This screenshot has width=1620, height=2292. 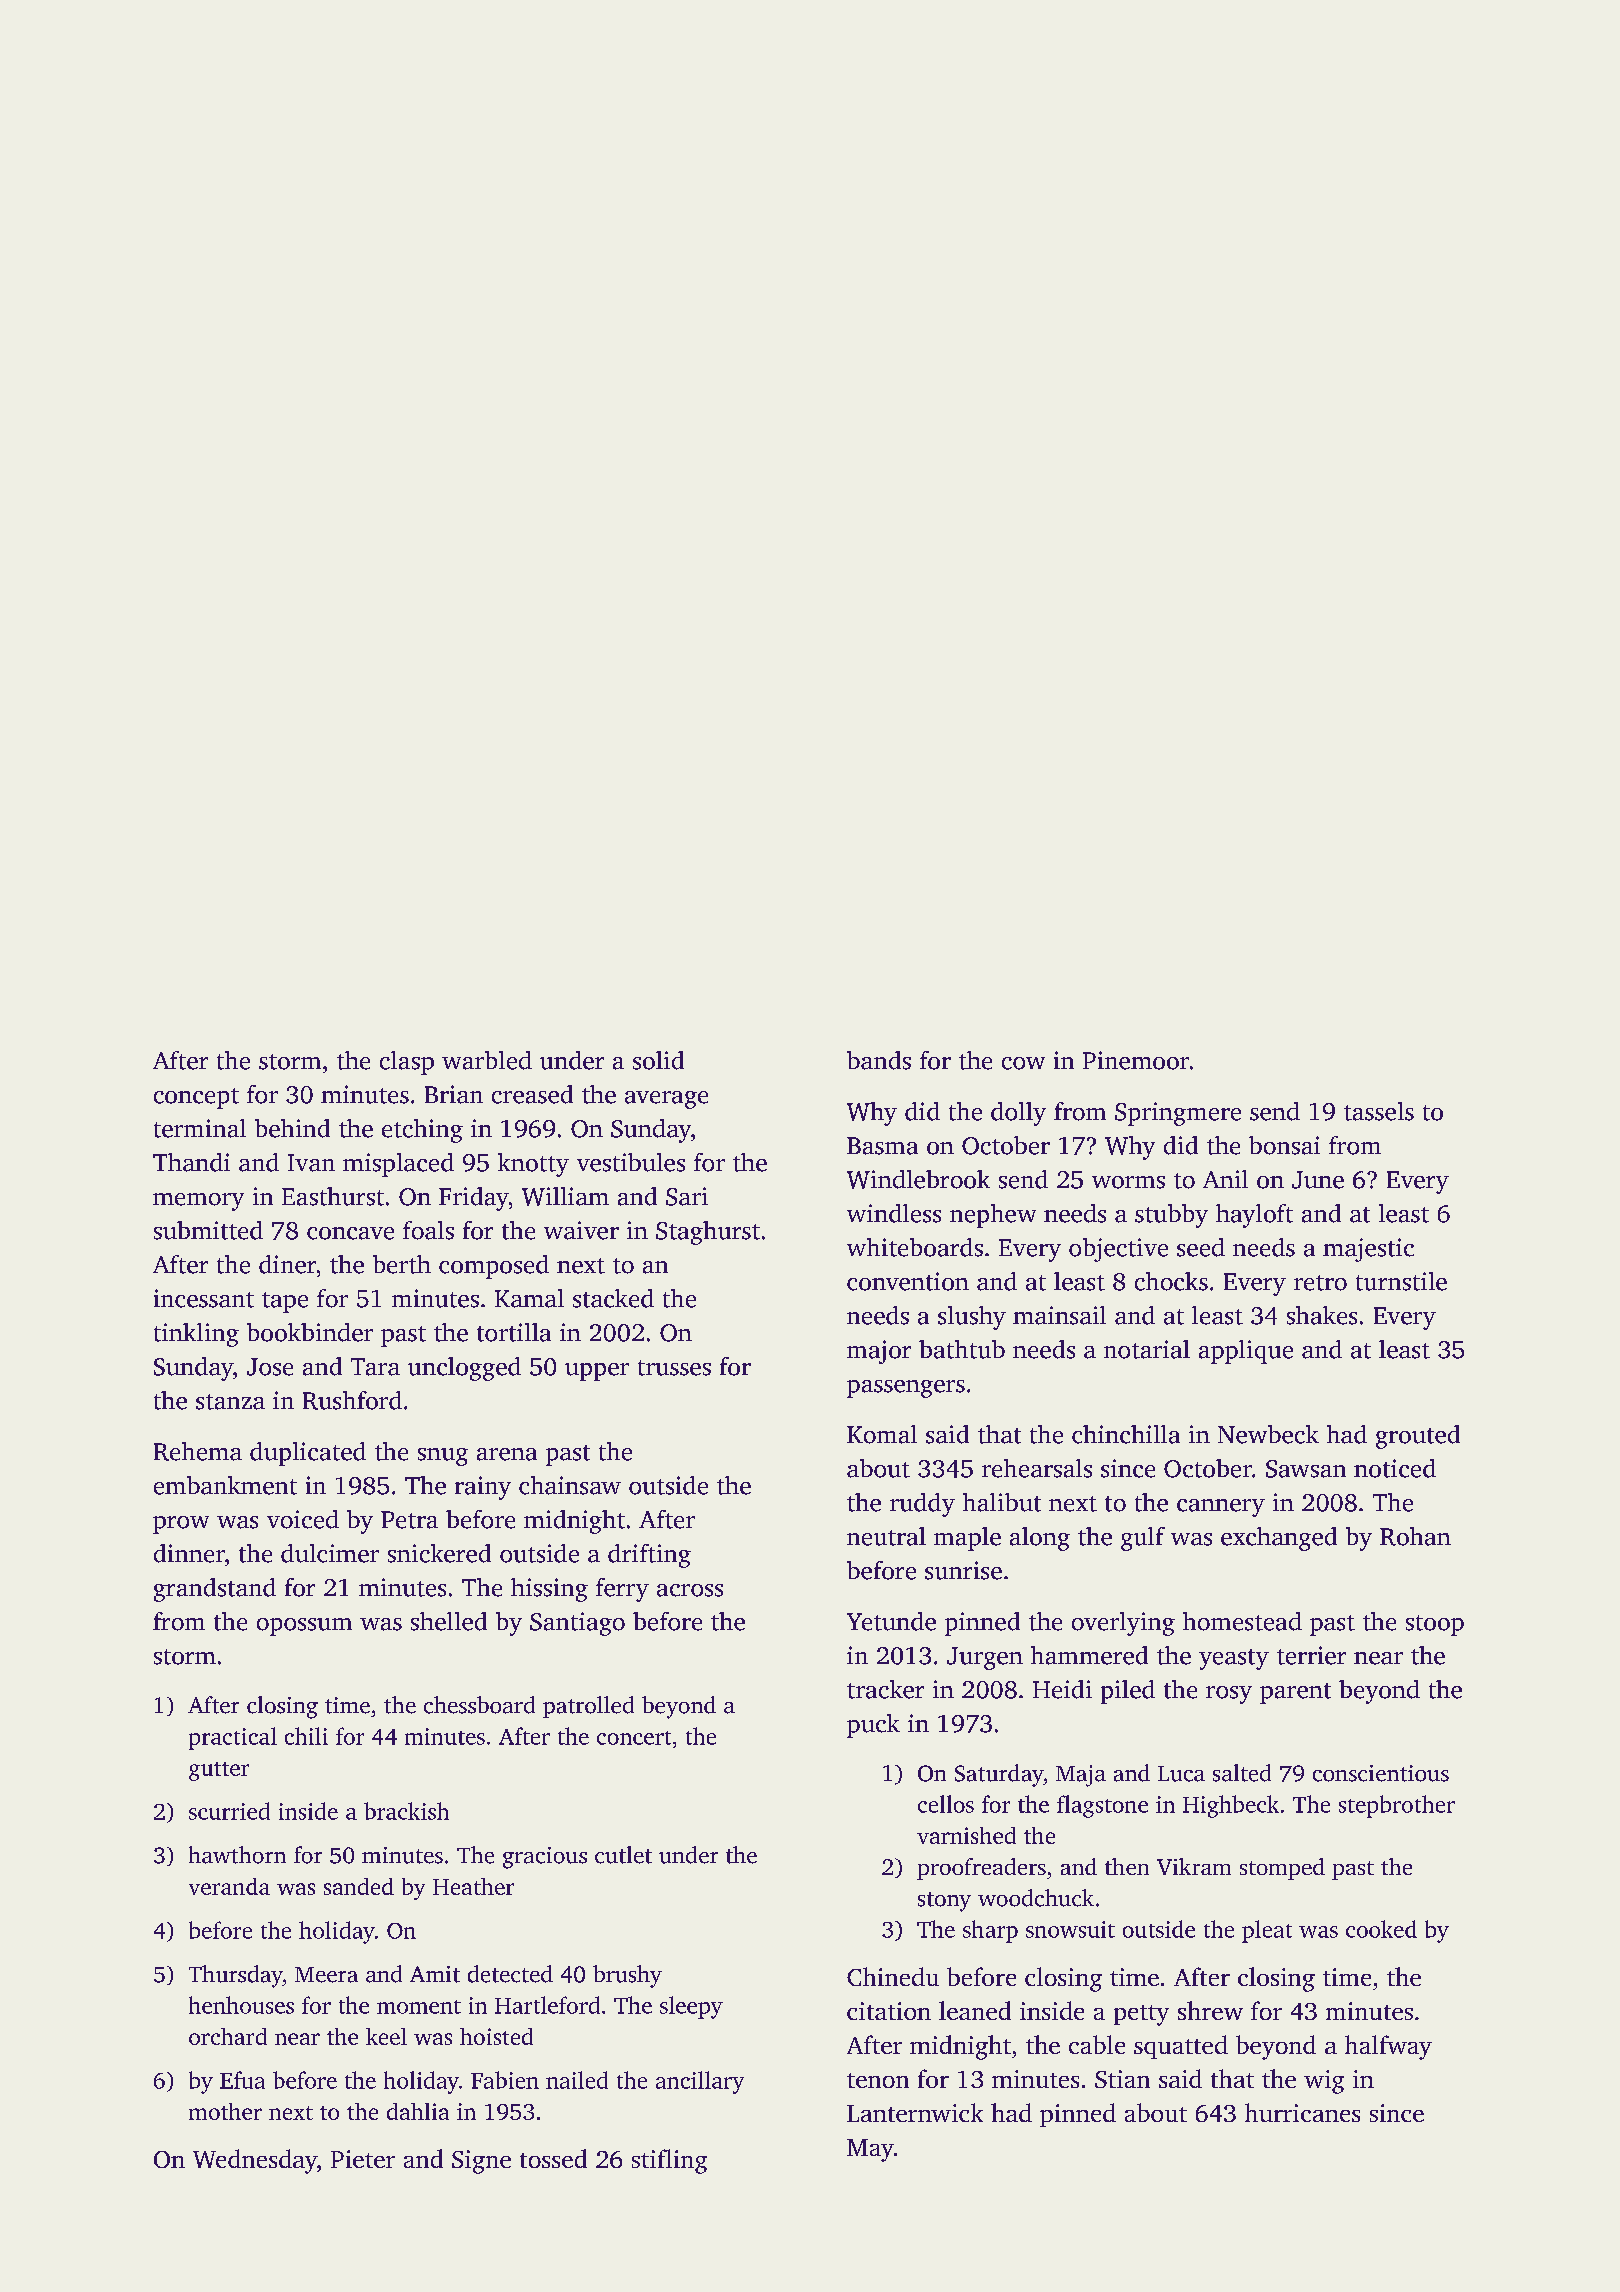 I want to click on Lanternwick, so click(x=915, y=2112).
